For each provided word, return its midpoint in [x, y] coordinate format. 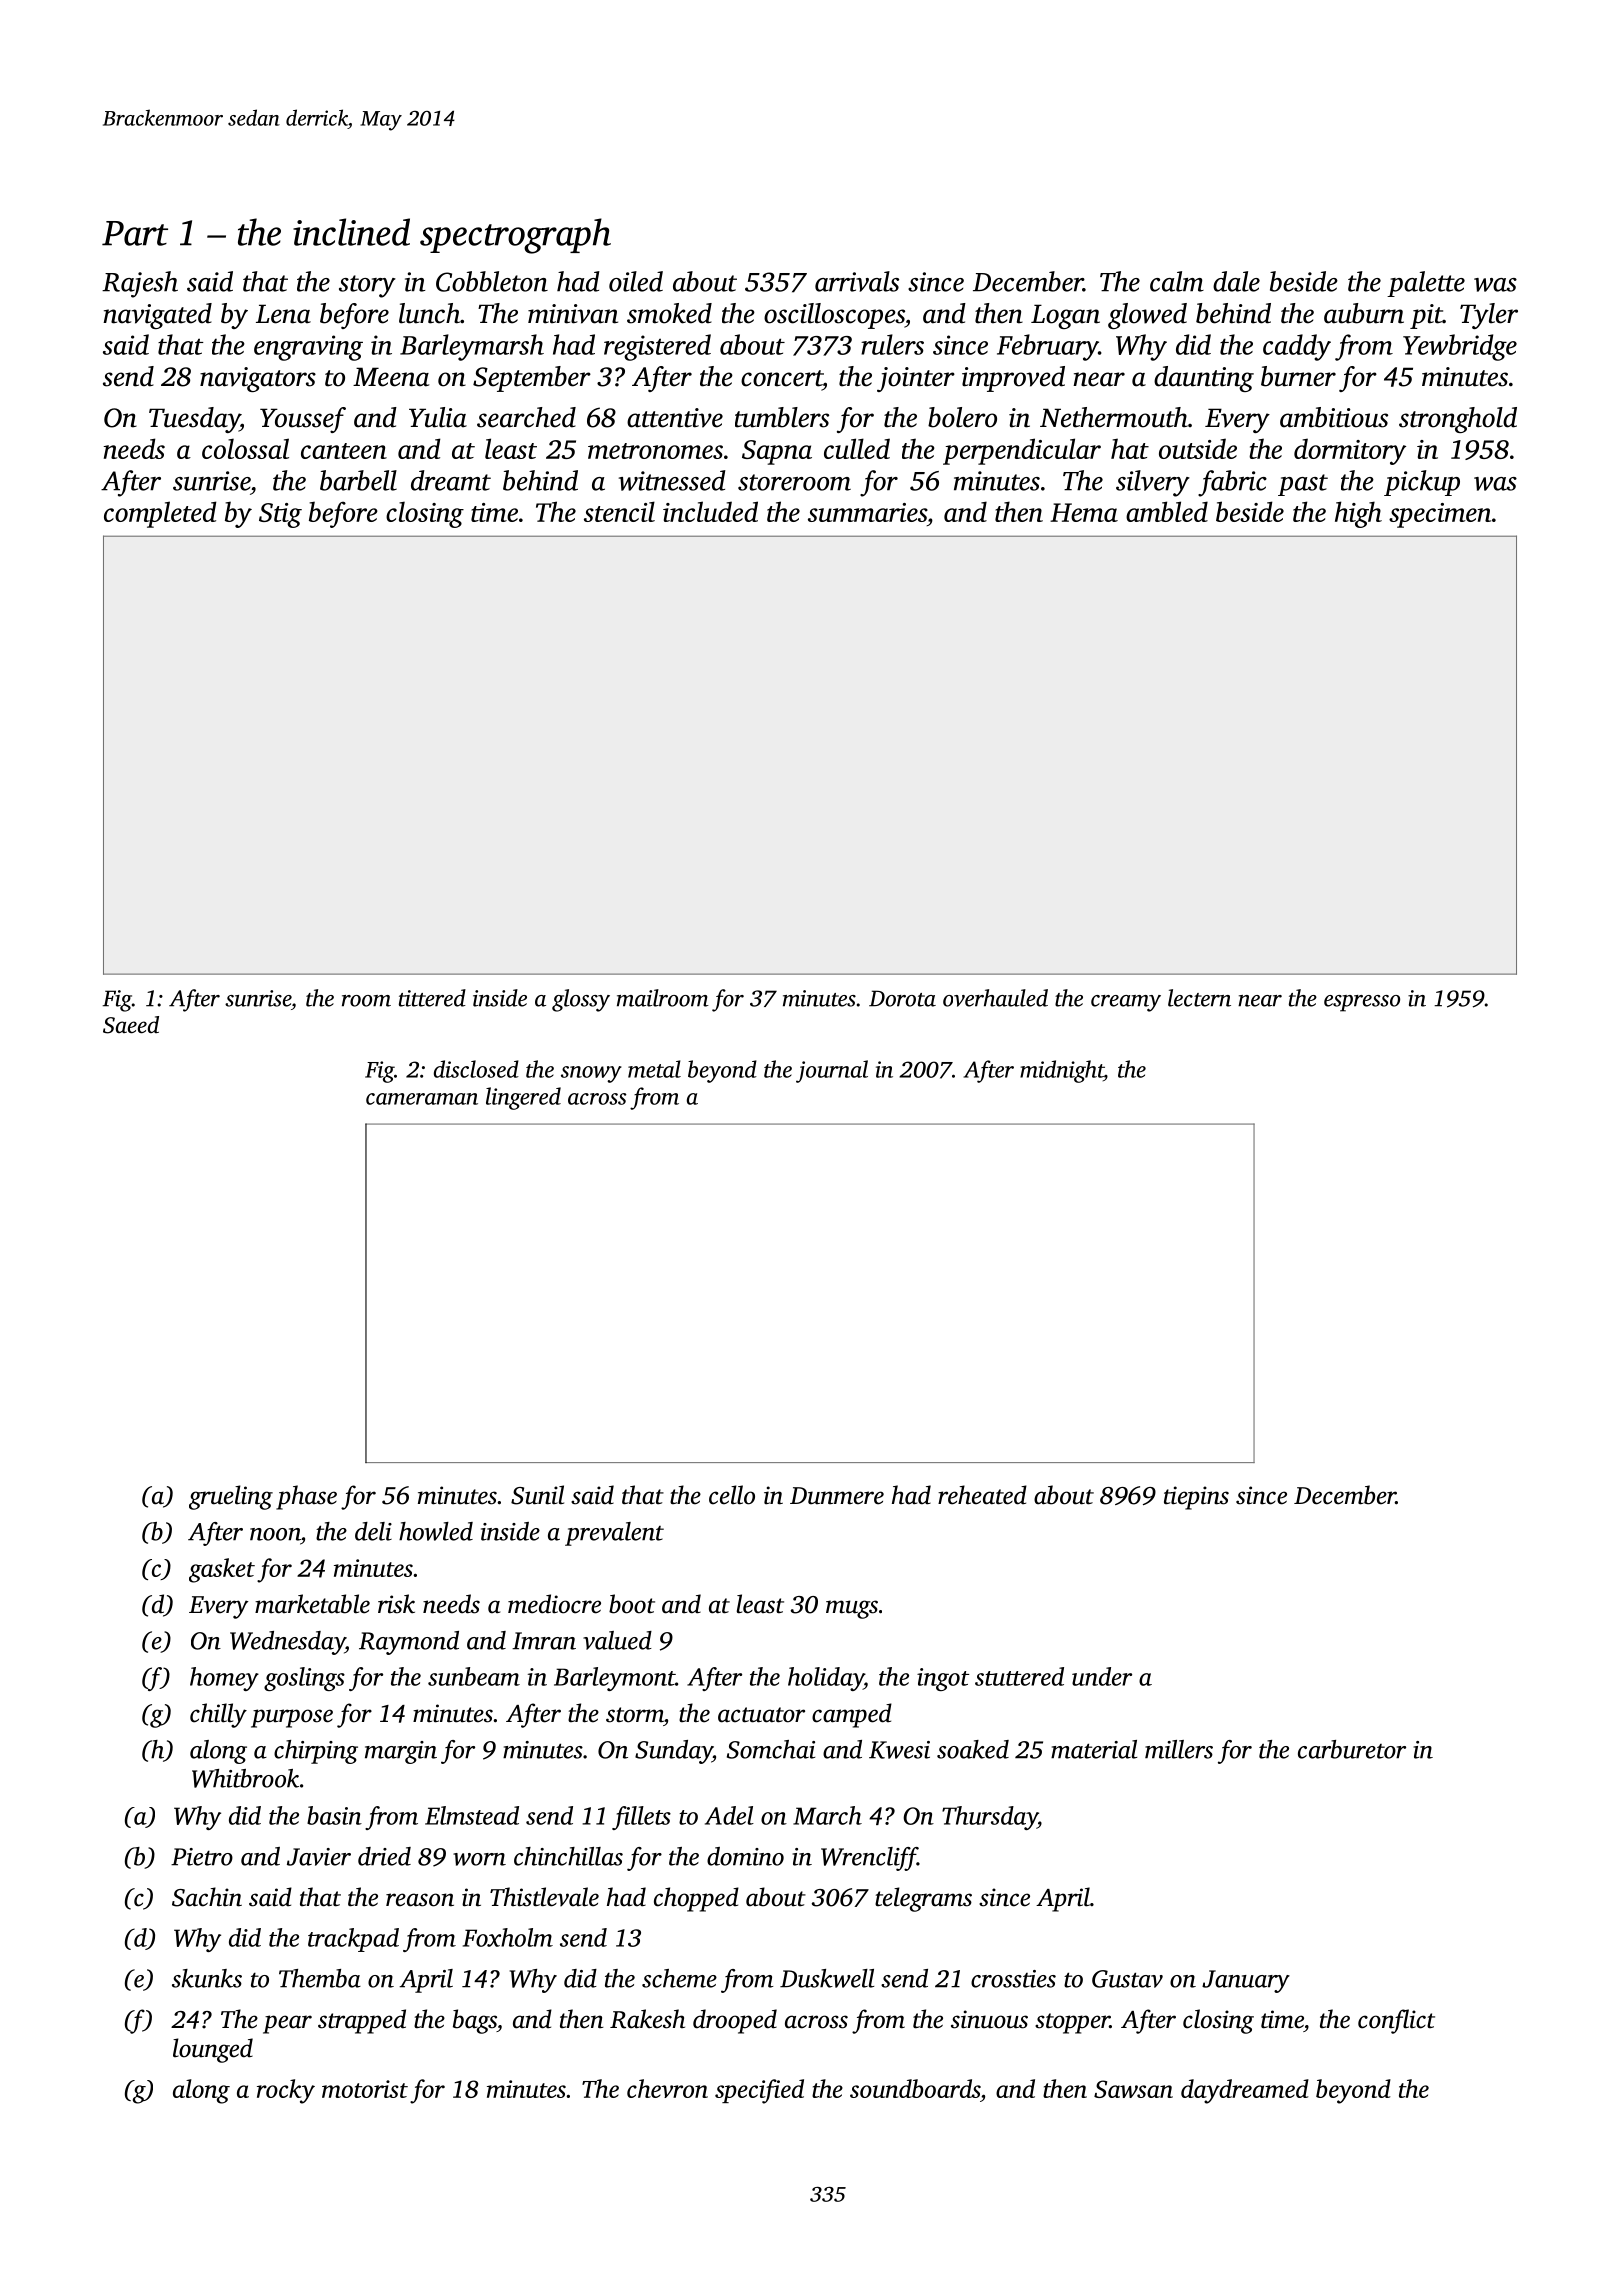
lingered [523, 1098]
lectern [1199, 998]
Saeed [131, 1025]
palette [1426, 284]
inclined [351, 232]
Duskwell [827, 1978]
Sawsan [1133, 2089]
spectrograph [515, 236]
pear [287, 2024]
